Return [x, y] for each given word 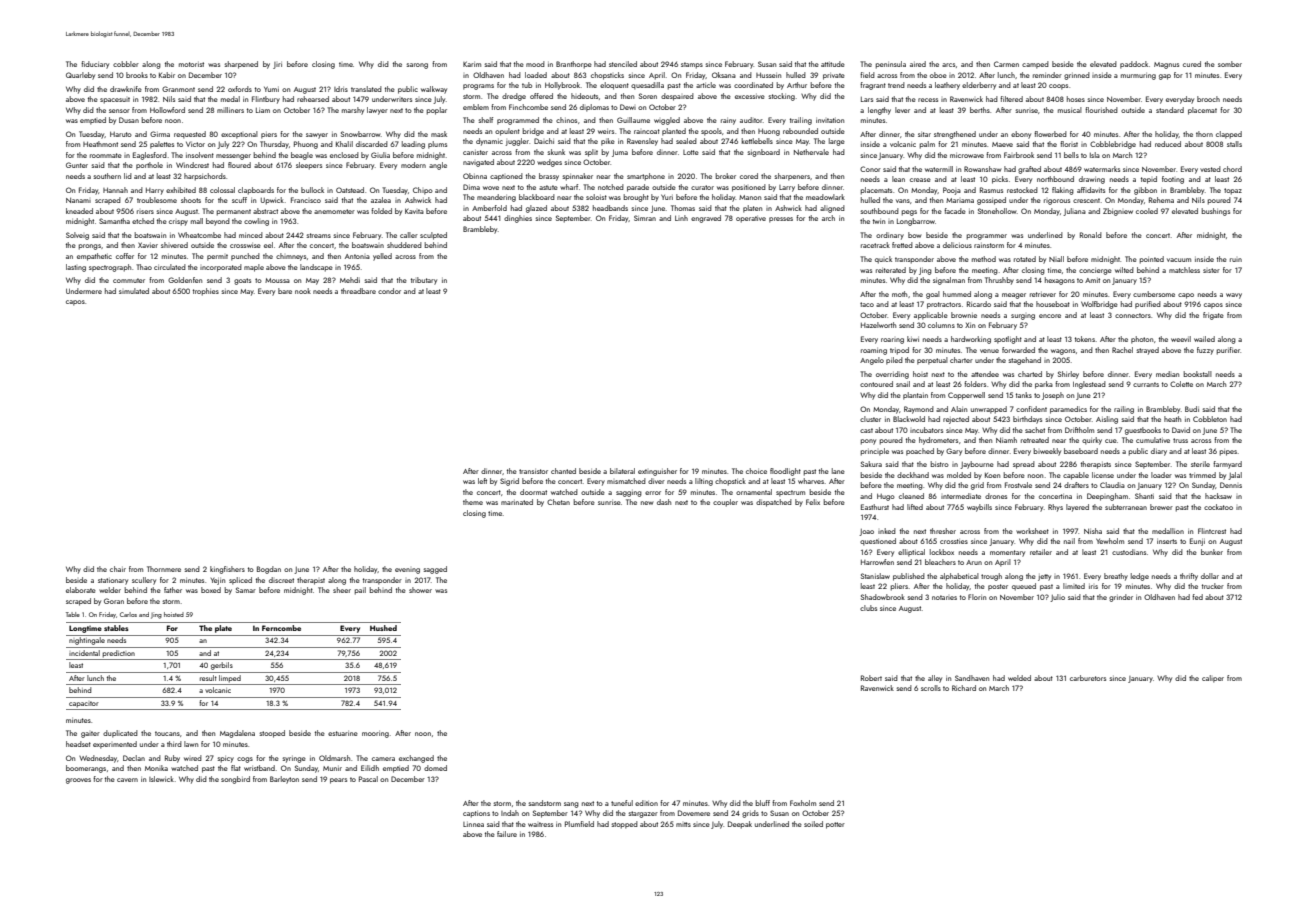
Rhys [1055, 508]
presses [781, 220]
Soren [648, 96]
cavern [127, 780]
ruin [1236, 260]
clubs [868, 608]
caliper [1213, 679]
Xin [970, 325]
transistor [533, 471]
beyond [218, 222]
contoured [876, 384]
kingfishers [227, 570]
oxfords [240, 89]
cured [1192, 64]
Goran [114, 601]
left [482, 481]
